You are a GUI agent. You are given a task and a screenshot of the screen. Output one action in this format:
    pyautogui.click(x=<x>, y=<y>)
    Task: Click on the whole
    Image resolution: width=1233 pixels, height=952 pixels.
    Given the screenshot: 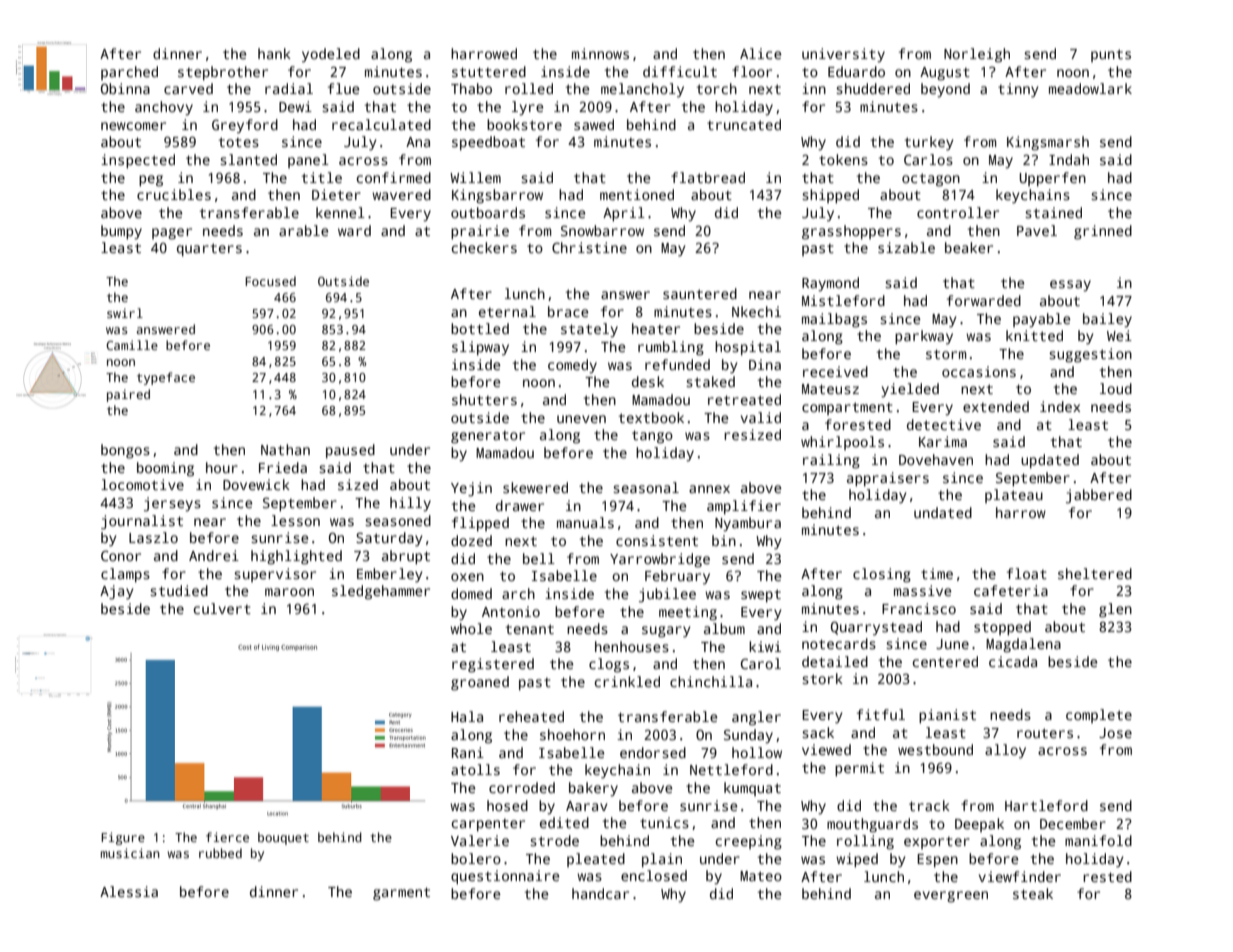 What is the action you would take?
    pyautogui.click(x=471, y=628)
